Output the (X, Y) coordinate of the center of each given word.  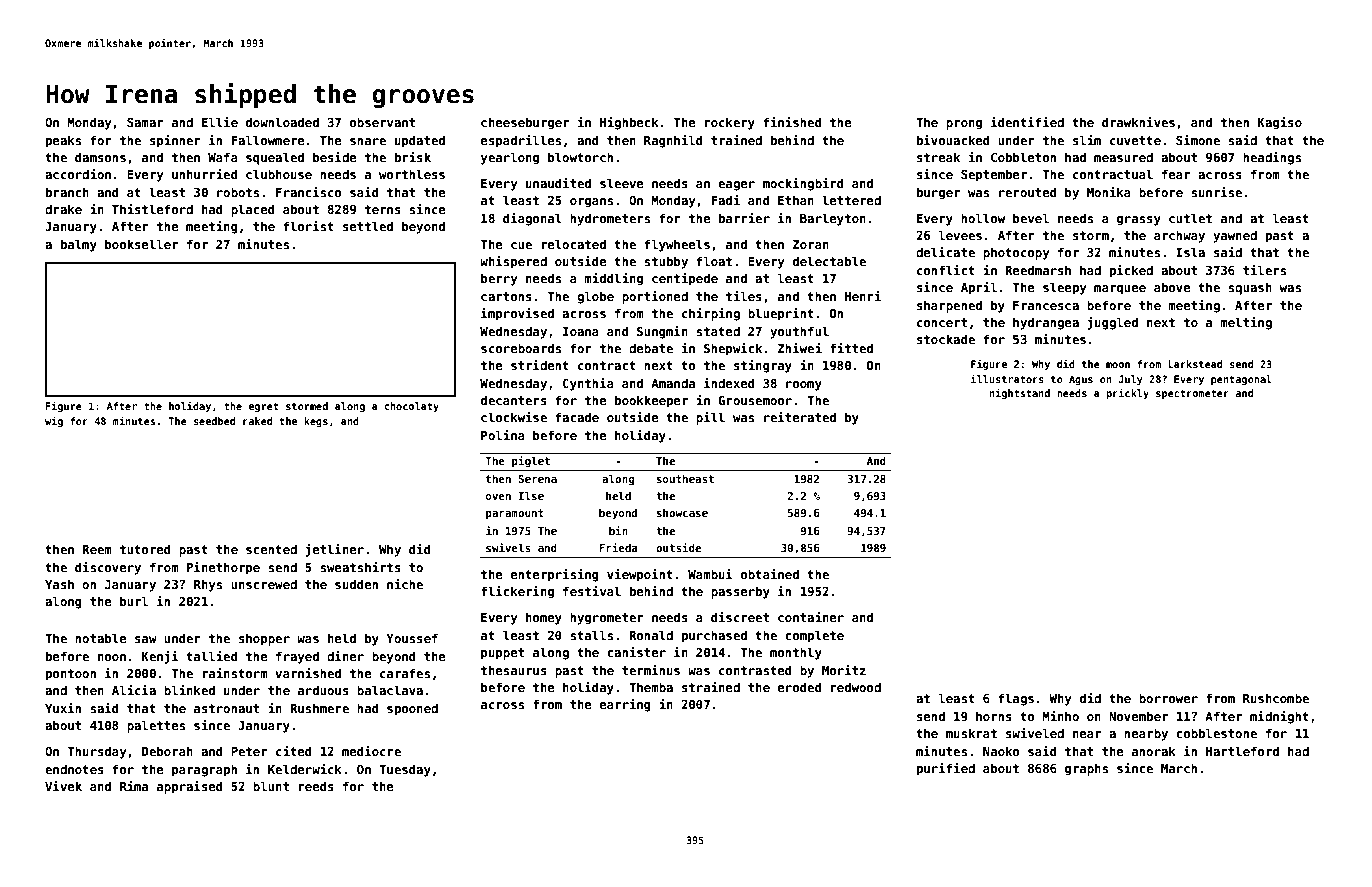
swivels (508, 547)
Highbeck (629, 123)
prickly (1127, 393)
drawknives (1138, 122)
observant (382, 122)
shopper (264, 639)
